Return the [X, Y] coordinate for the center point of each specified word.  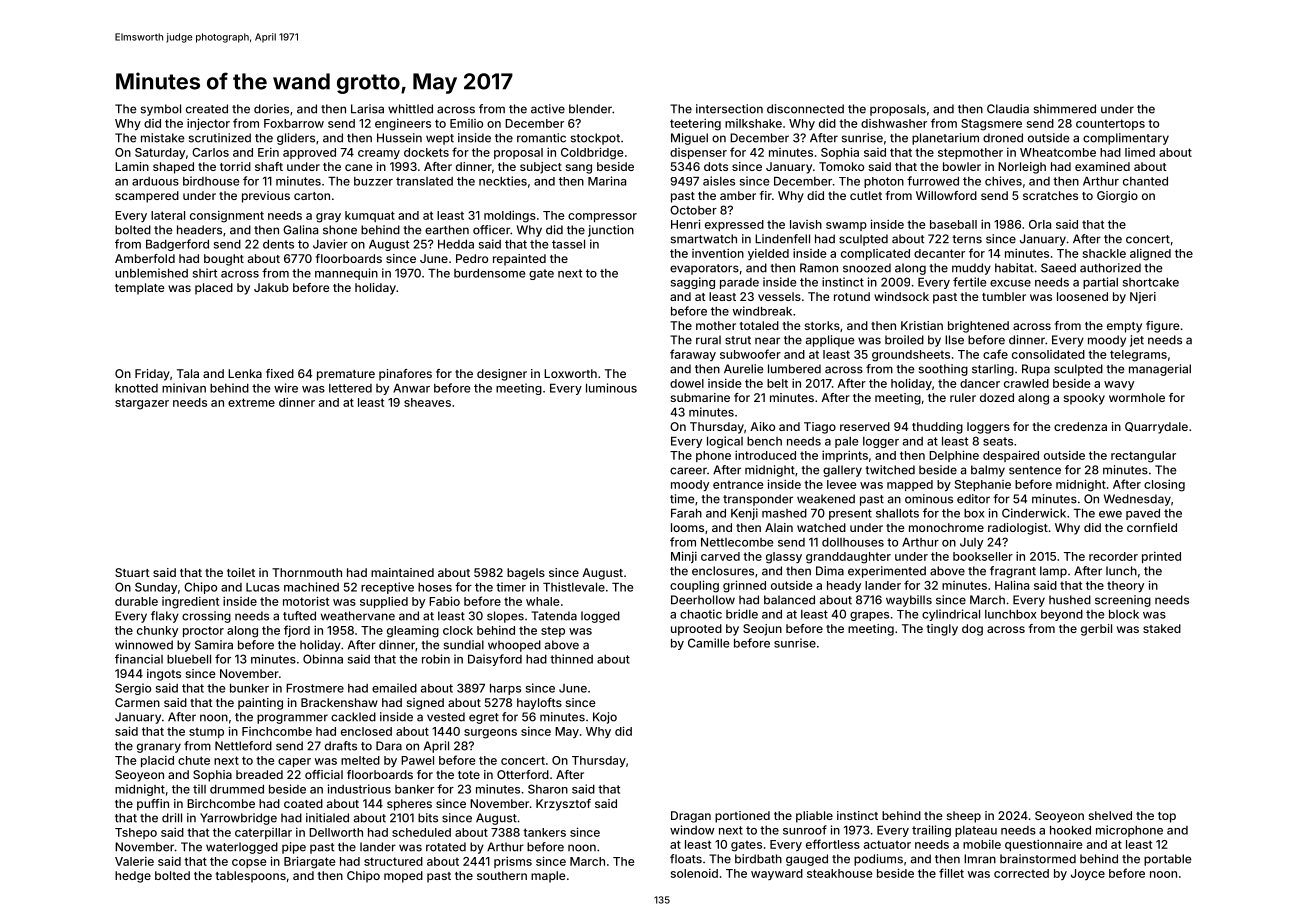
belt [777, 383]
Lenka [245, 373]
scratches [1050, 195]
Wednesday [1137, 500]
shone [340, 230]
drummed [237, 789]
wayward [777, 874]
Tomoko [841, 166]
